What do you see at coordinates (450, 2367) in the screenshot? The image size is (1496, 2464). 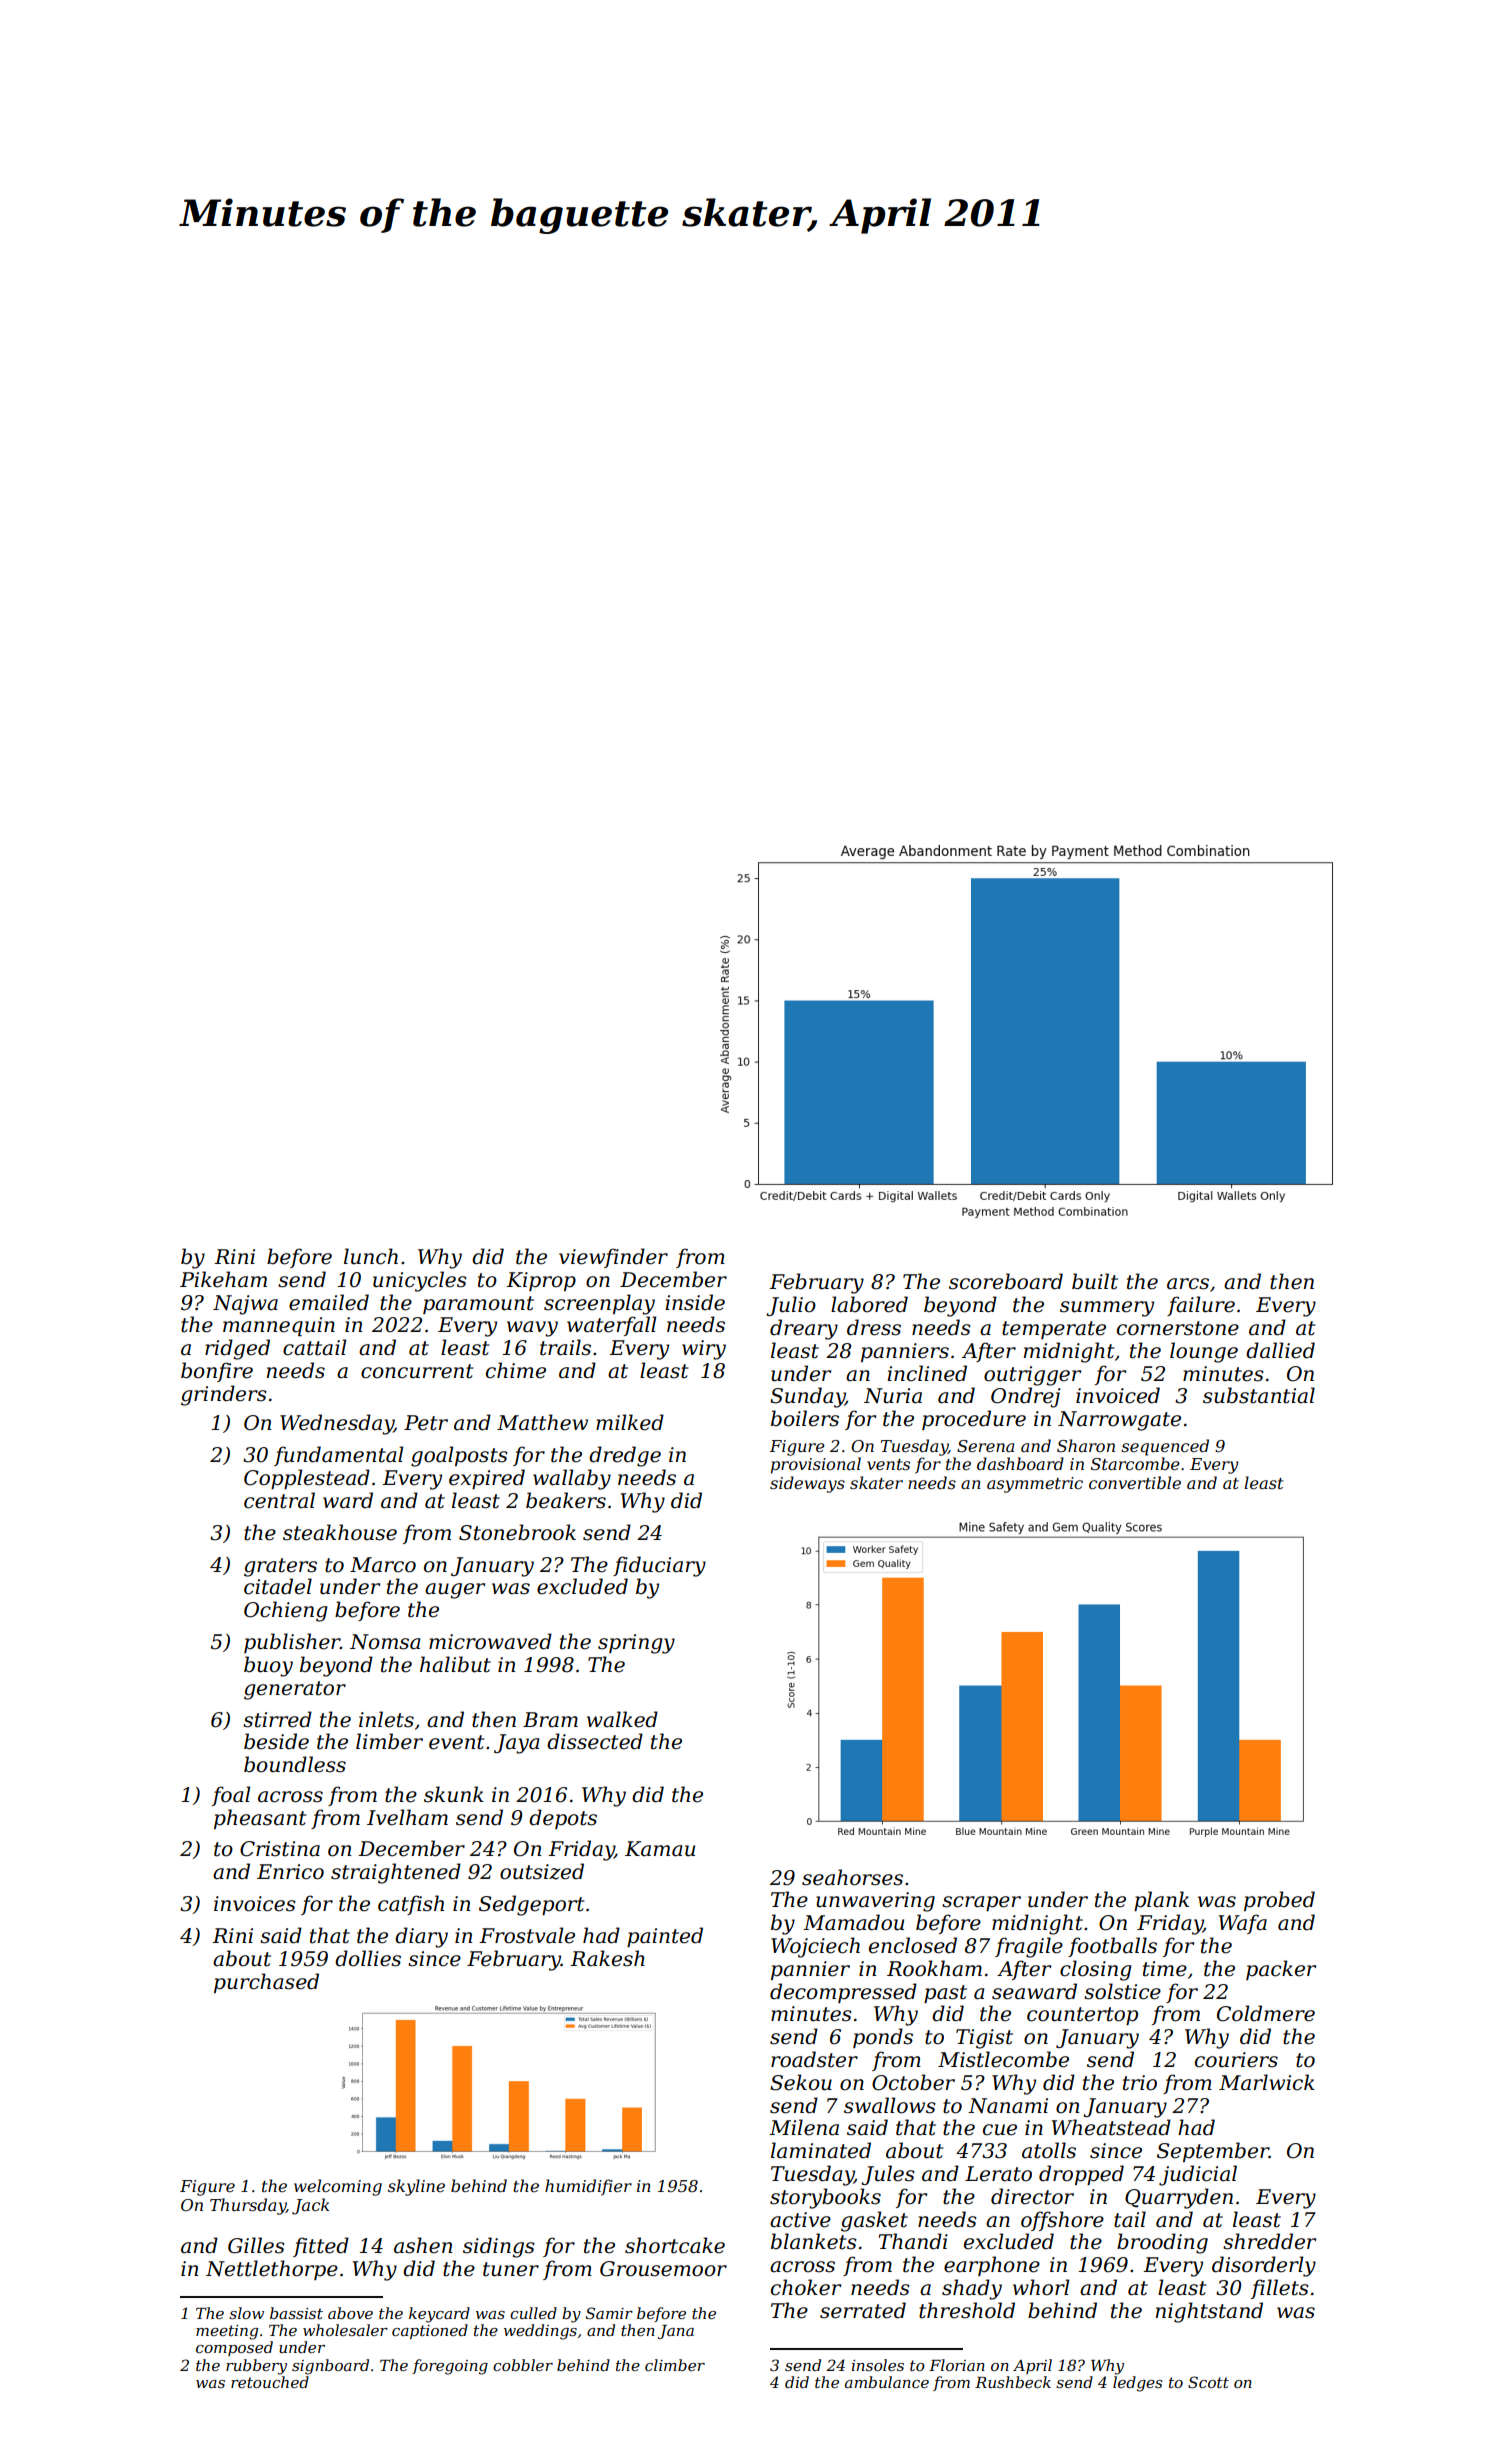 I see `foregoing` at bounding box center [450, 2367].
